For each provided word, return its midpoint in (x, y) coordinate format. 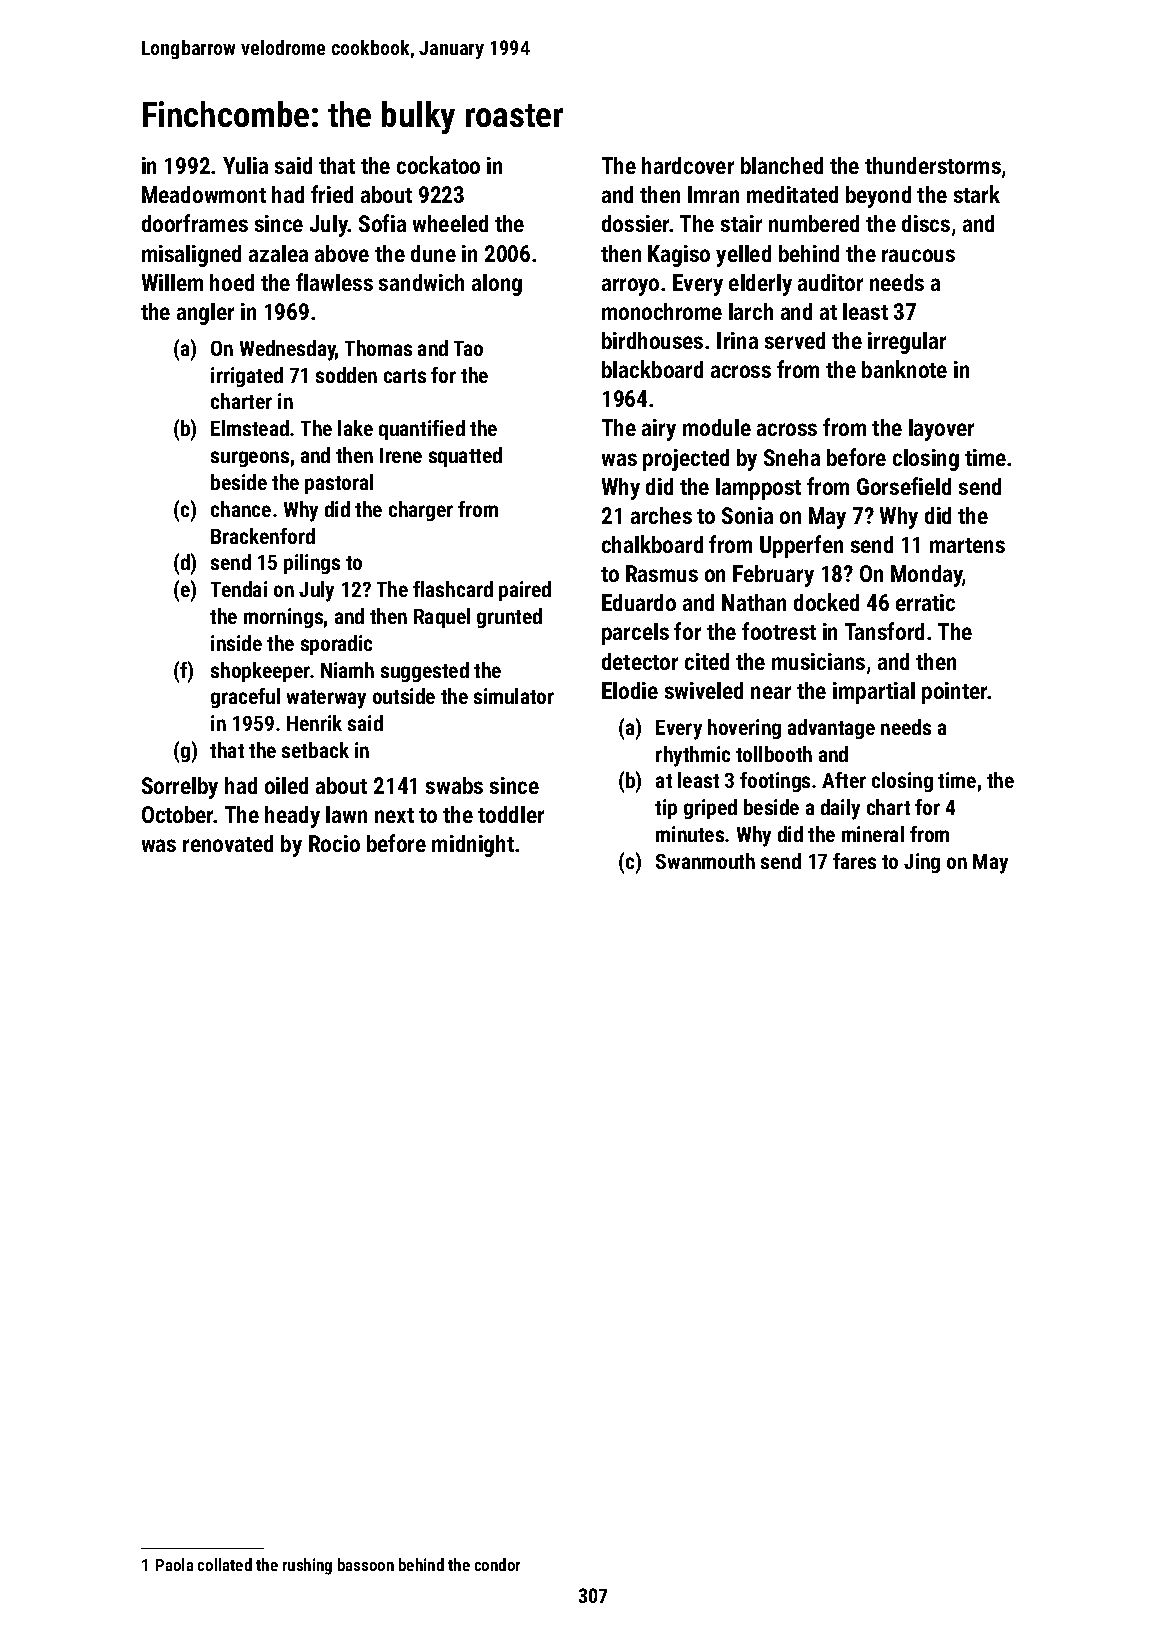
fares (854, 861)
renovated (228, 843)
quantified (422, 430)
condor (497, 1564)
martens (967, 545)
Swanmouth (705, 861)
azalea (278, 253)
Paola (174, 1564)
